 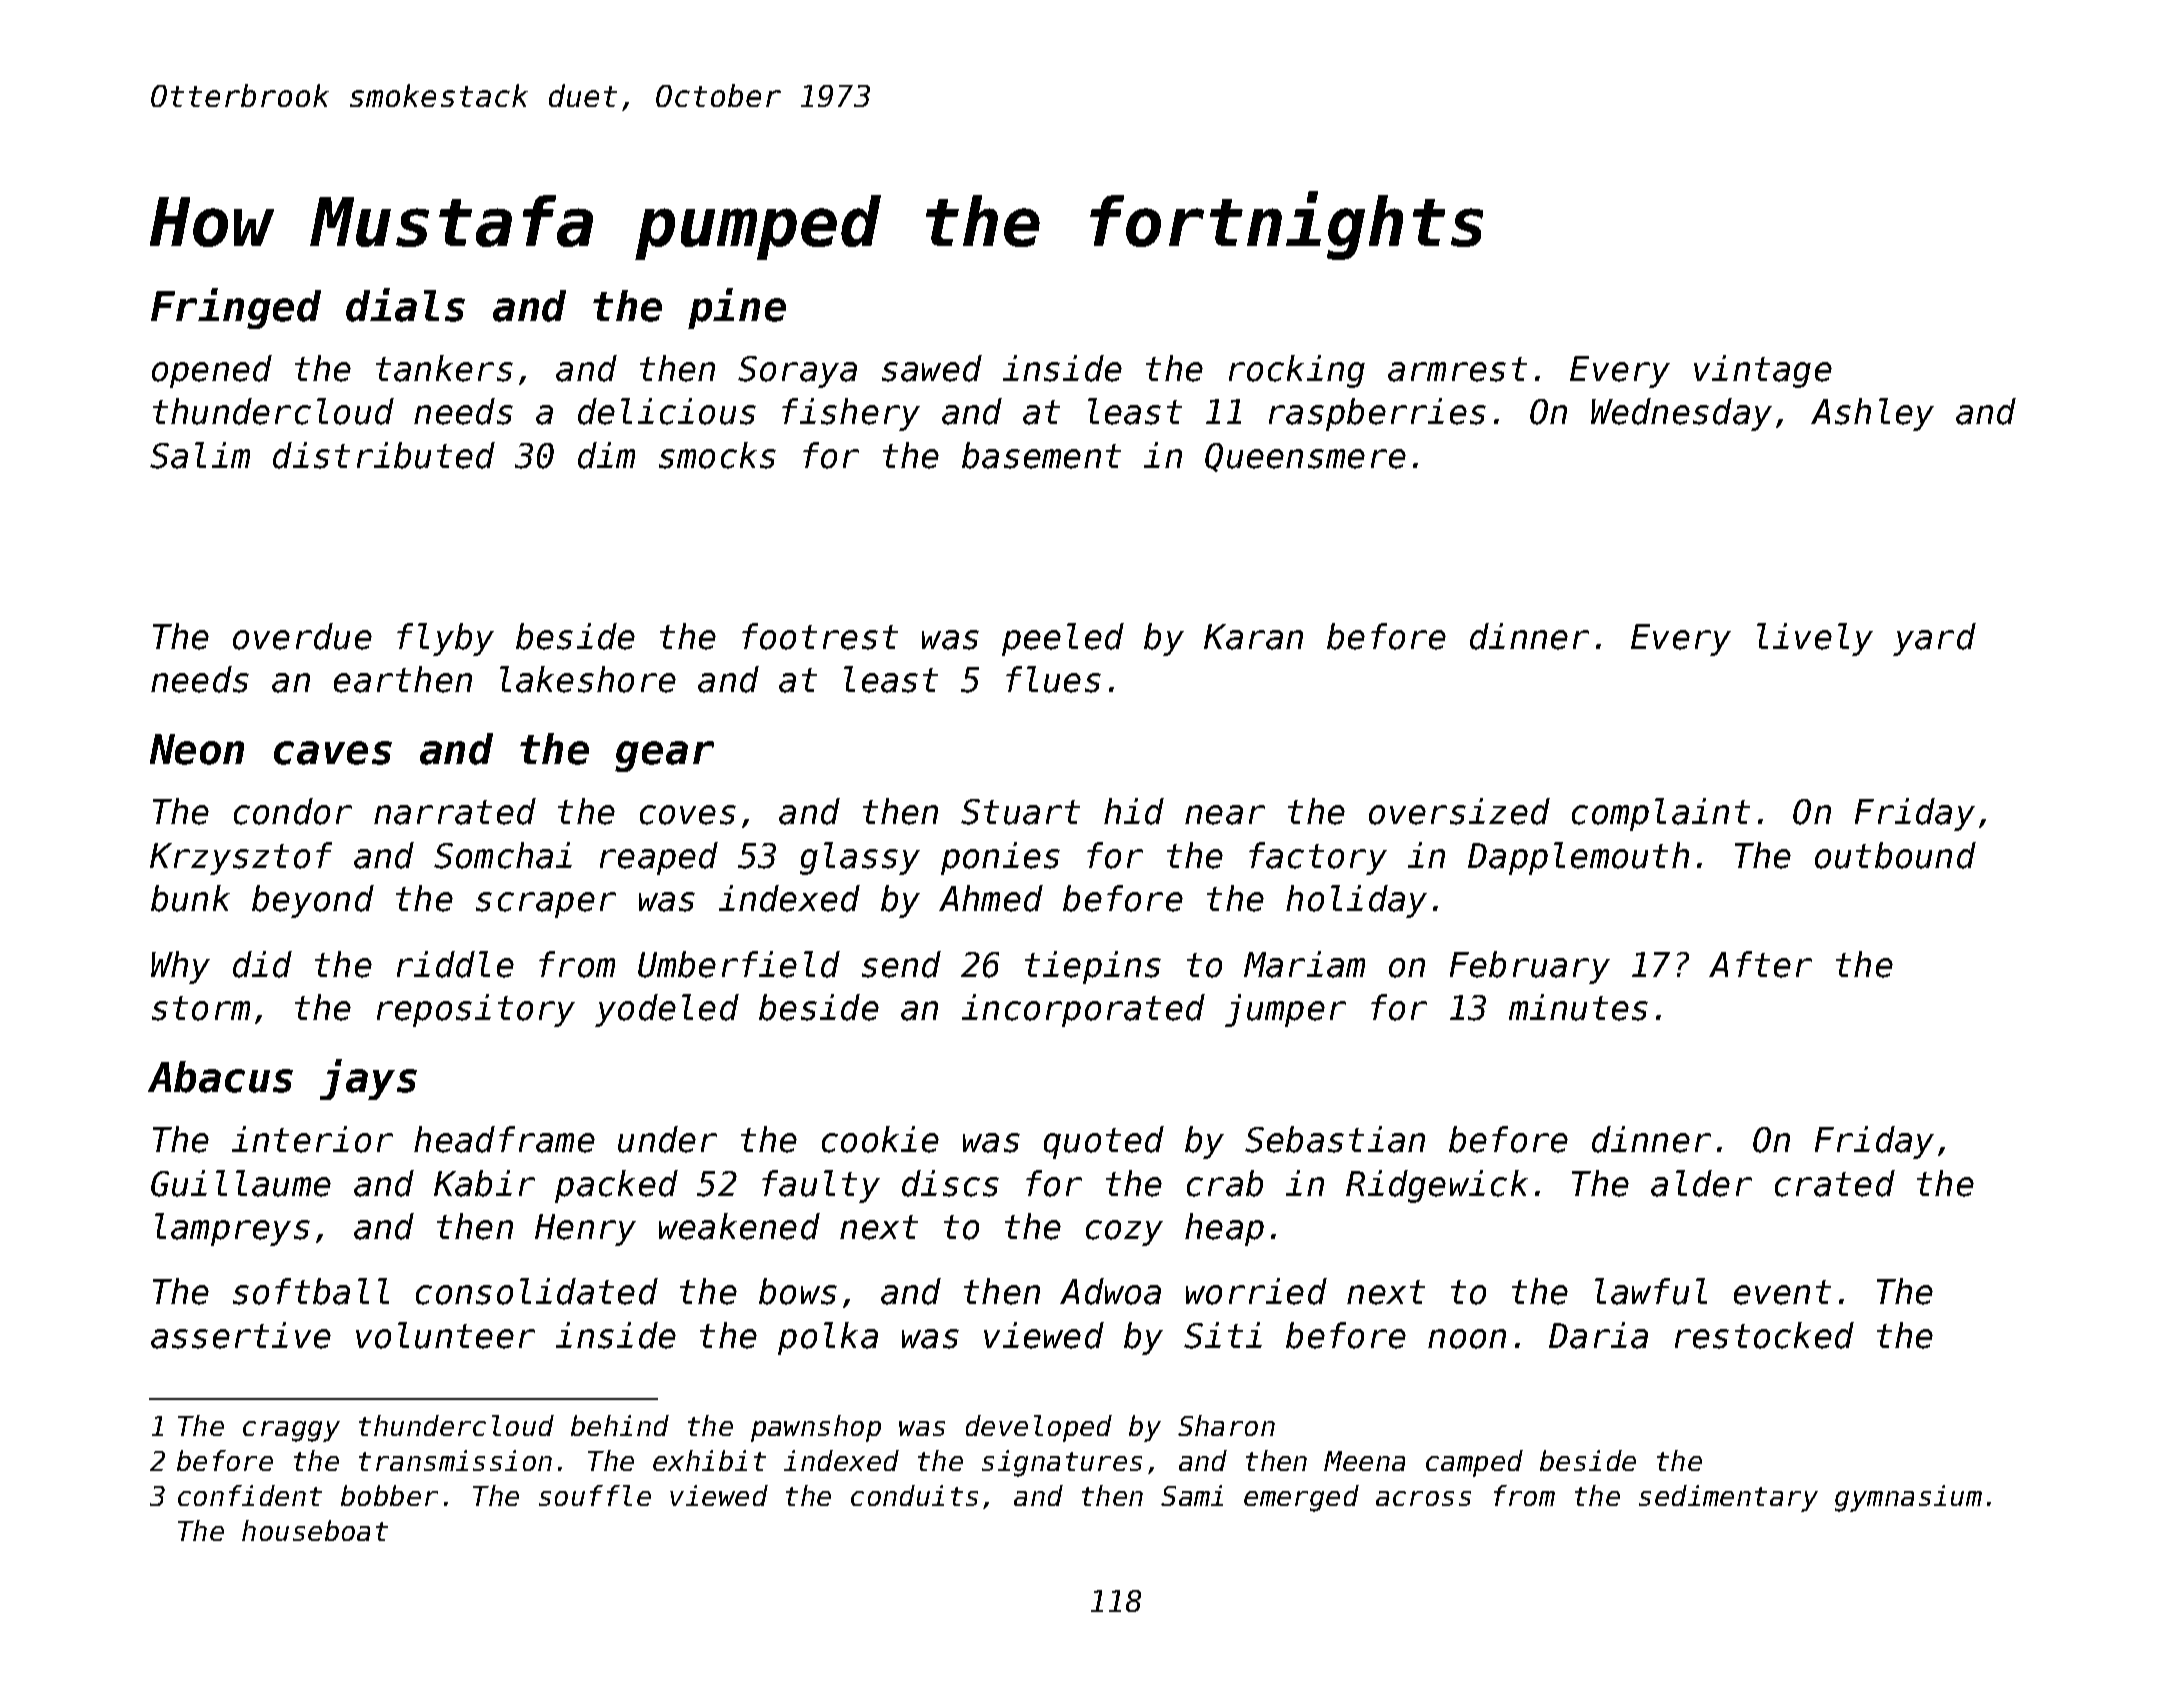 What do you see at coordinates (232, 1229) in the screenshot?
I see `lampreys` at bounding box center [232, 1229].
